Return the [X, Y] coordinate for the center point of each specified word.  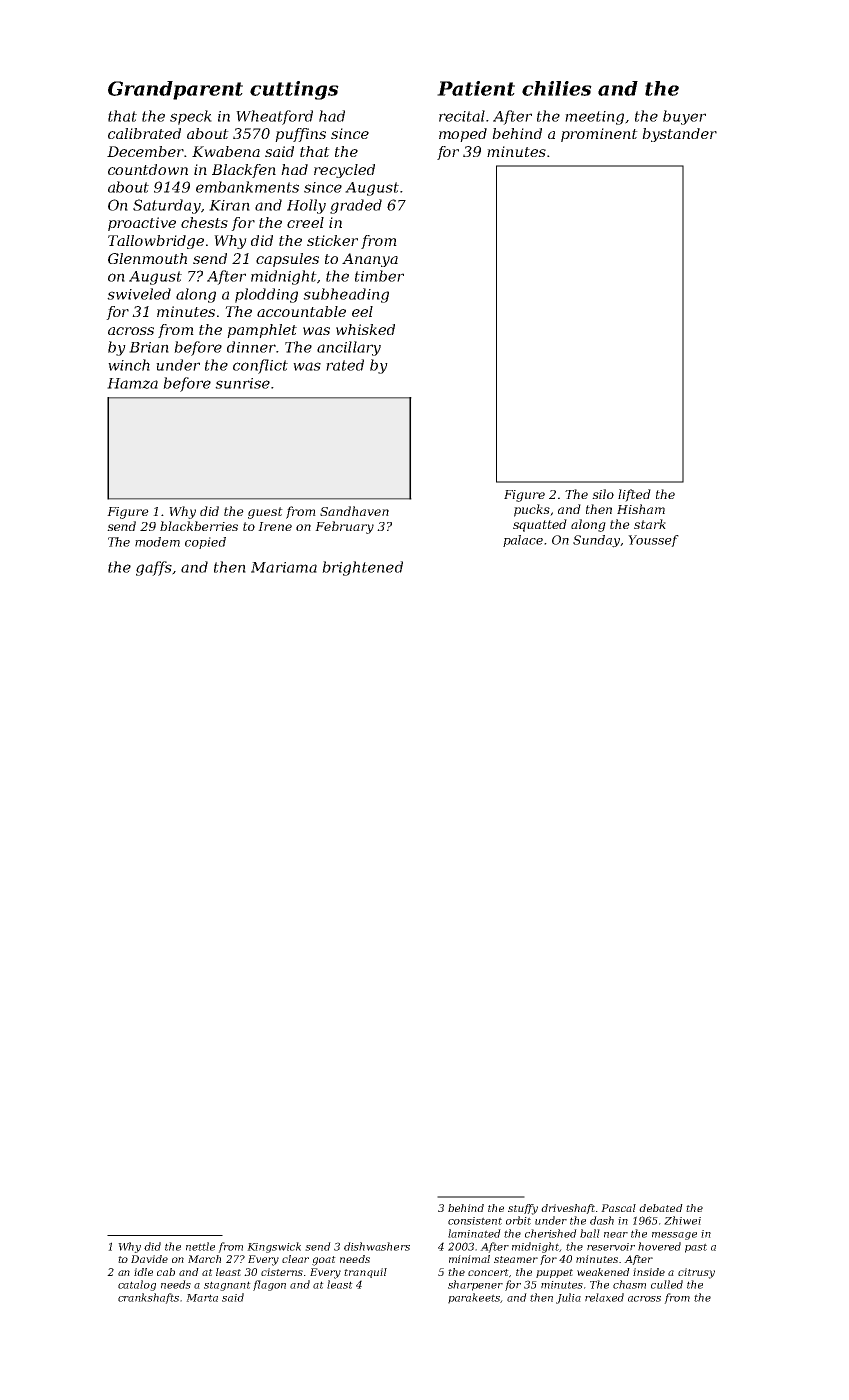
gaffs [154, 568]
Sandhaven [354, 511]
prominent [599, 135]
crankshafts [148, 1298]
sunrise [242, 383]
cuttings [294, 90]
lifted [634, 495]
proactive [142, 224]
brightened [362, 568]
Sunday [597, 541]
